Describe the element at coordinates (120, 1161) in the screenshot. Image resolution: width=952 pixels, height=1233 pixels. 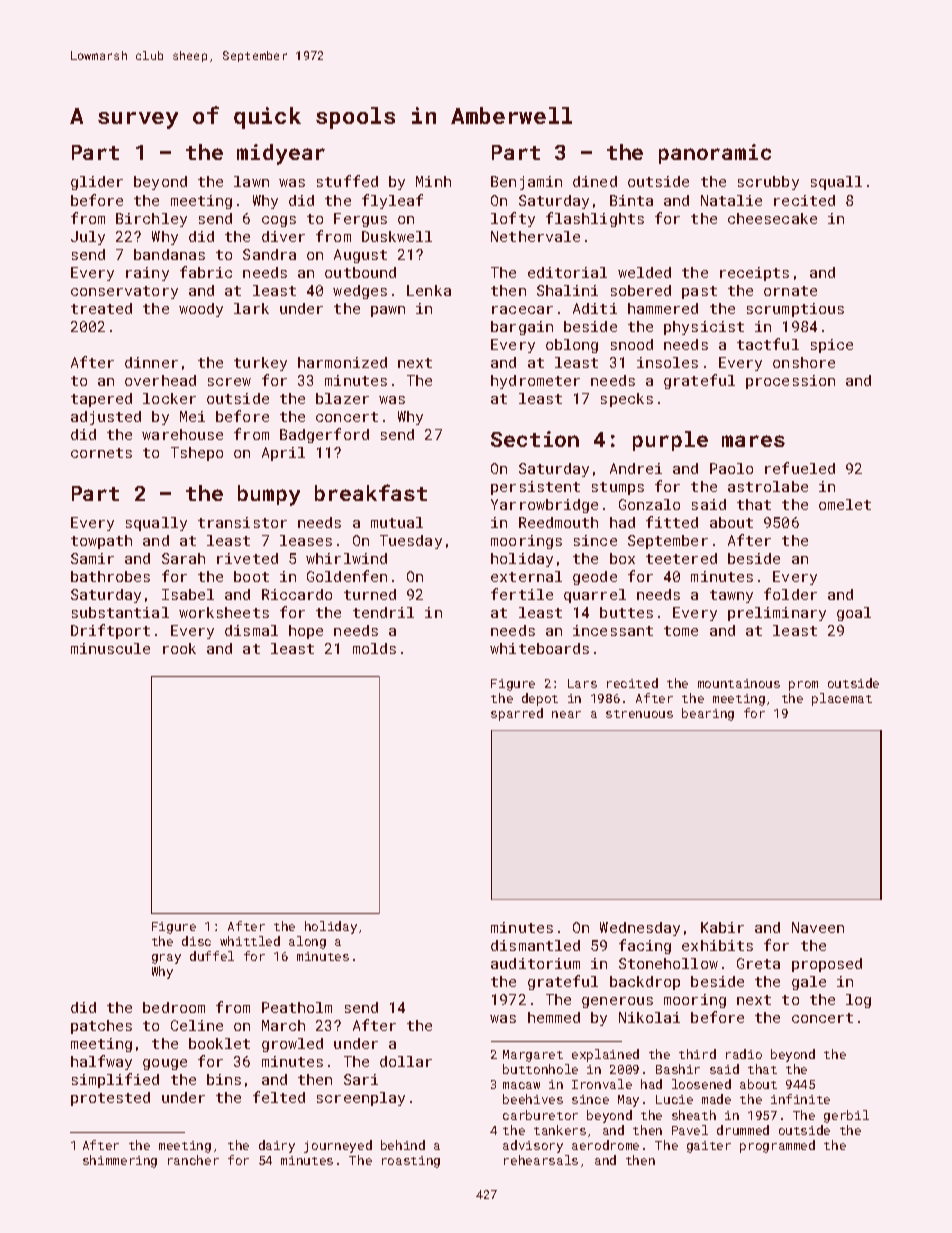
I see `shimmering` at that location.
